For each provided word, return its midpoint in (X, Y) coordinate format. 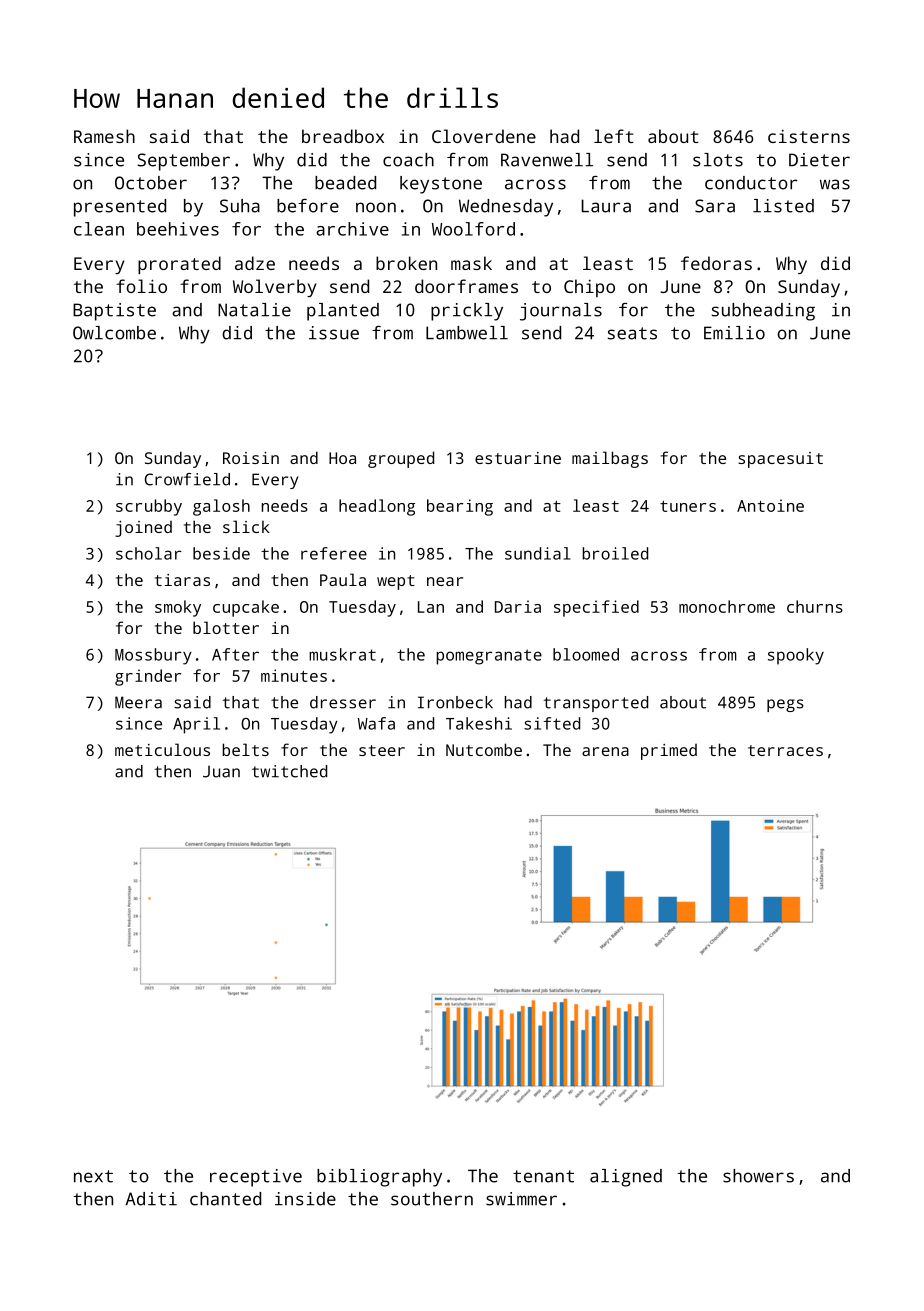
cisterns (809, 136)
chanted (225, 1199)
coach (408, 160)
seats (632, 333)
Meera (138, 702)
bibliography (379, 1178)
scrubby (149, 507)
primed (669, 752)
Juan (221, 772)
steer (382, 750)
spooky (796, 656)
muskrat (342, 654)
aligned (626, 1178)
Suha (240, 206)
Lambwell (467, 333)
